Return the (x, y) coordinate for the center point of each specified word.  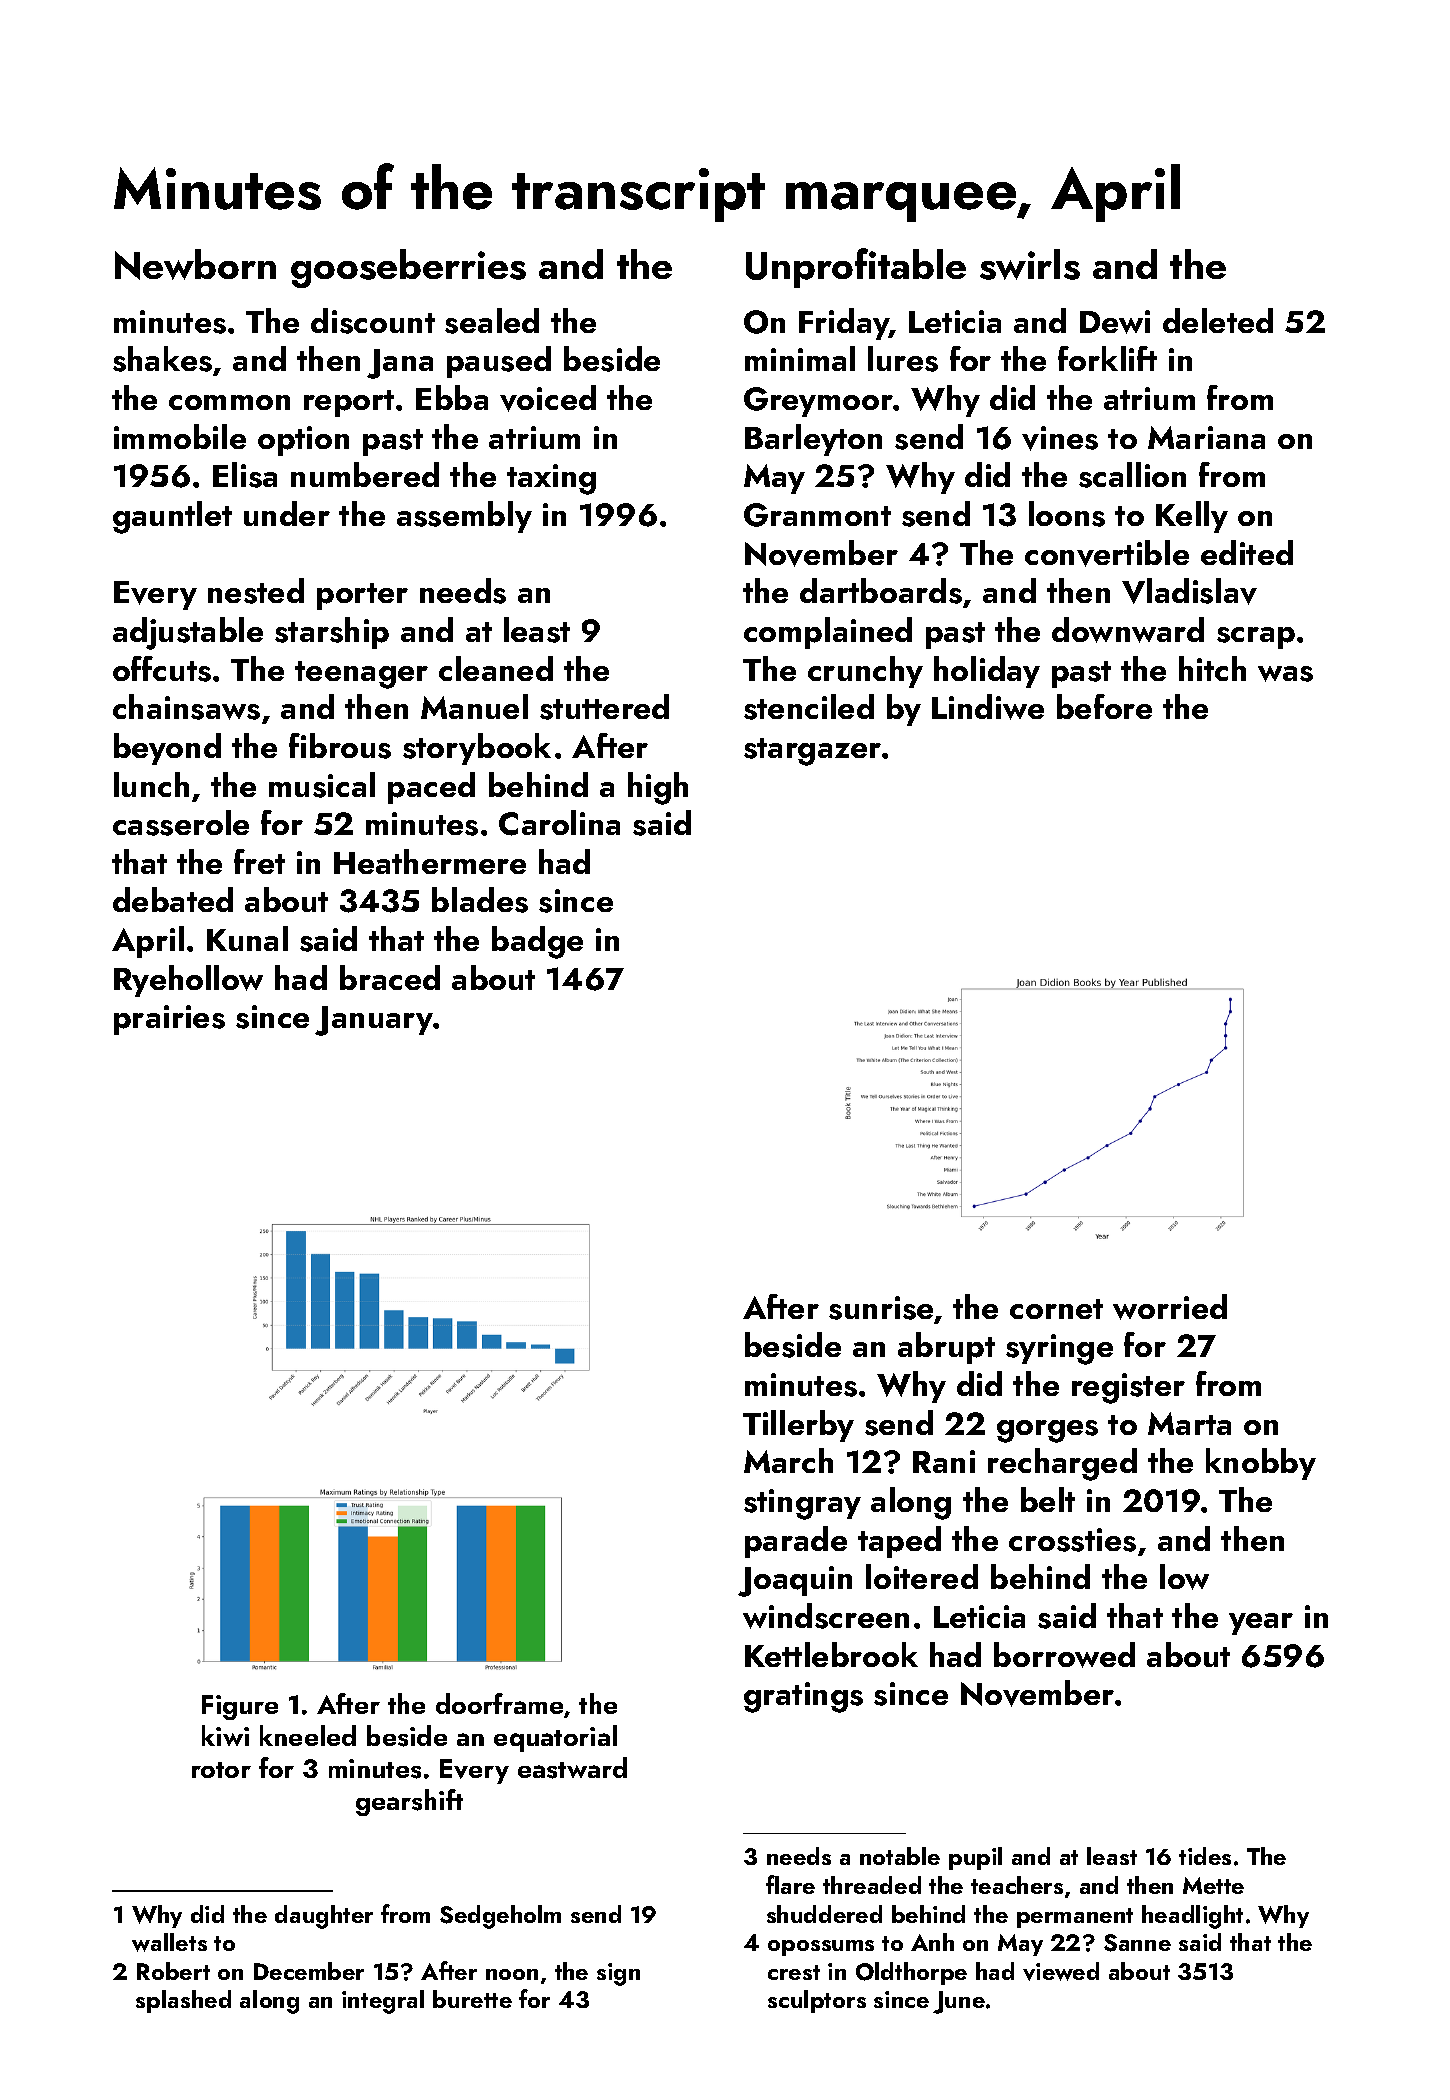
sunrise (881, 1308)
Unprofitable (856, 268)
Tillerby (798, 1426)
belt (1048, 1499)
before (1104, 706)
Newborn (195, 264)
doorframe (499, 1703)
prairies (169, 1020)
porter (362, 596)
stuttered (604, 707)
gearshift (409, 1802)
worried (1170, 1307)
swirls (1030, 264)
